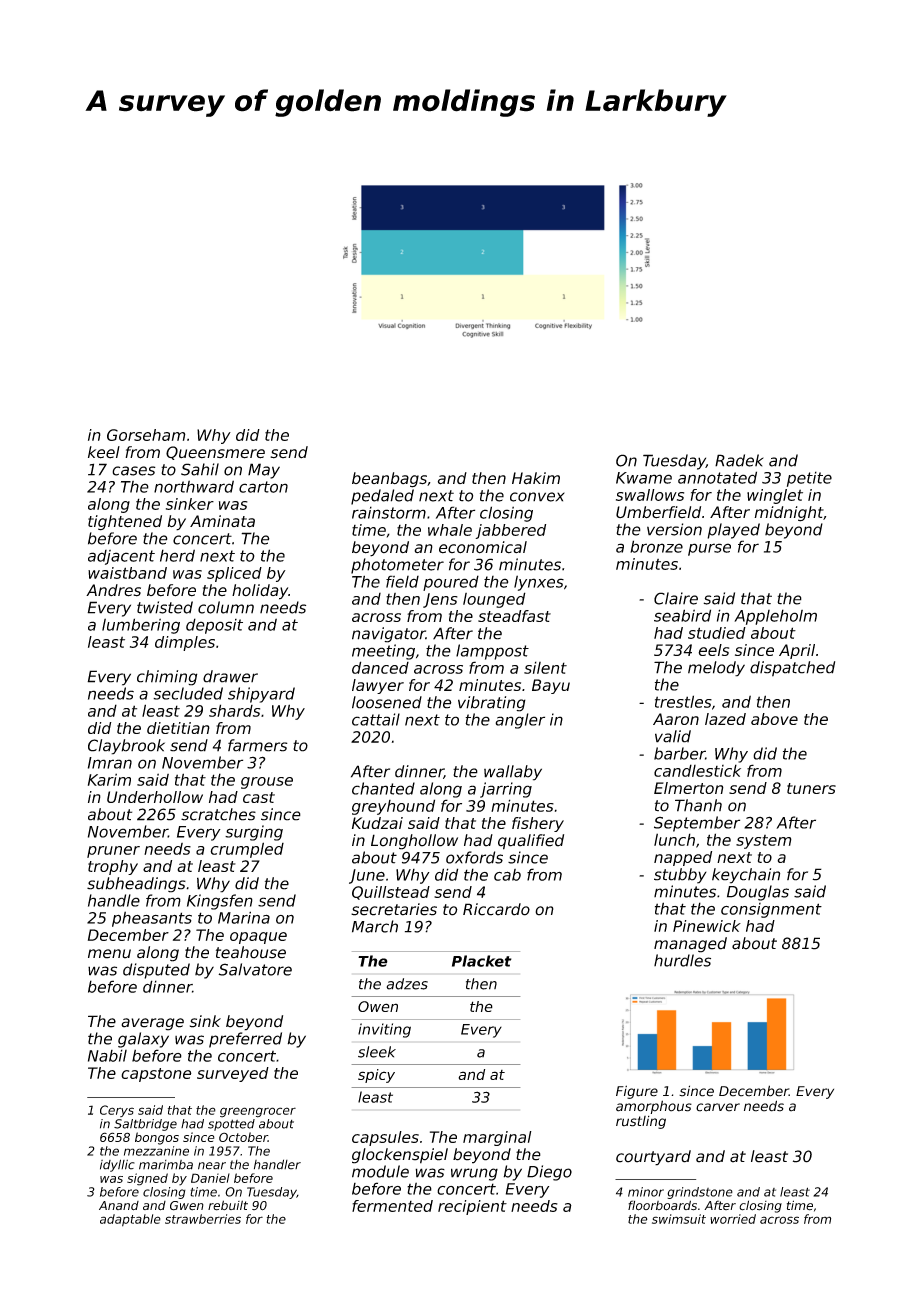  What do you see at coordinates (811, 788) in the page?
I see `tuners` at bounding box center [811, 788].
